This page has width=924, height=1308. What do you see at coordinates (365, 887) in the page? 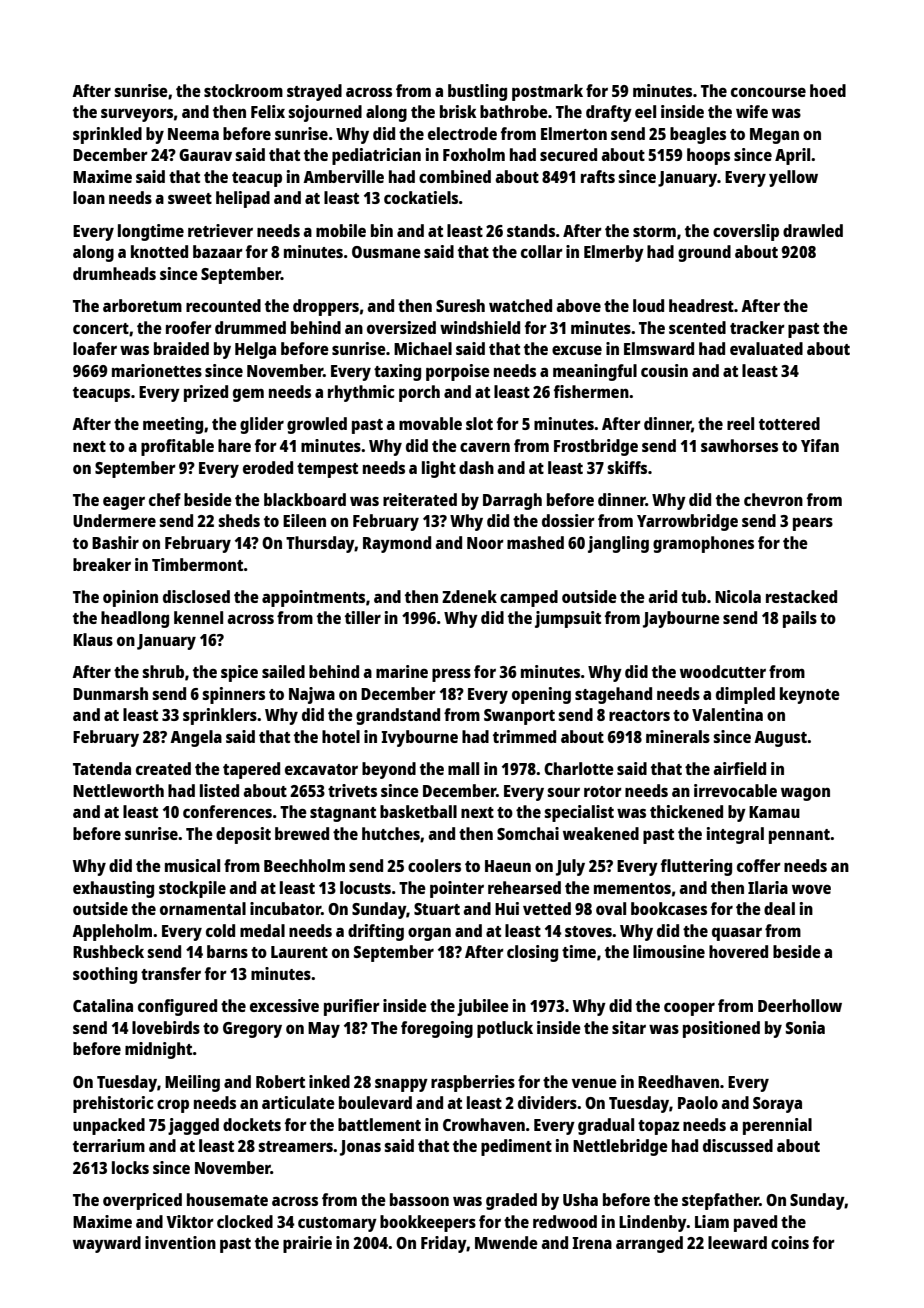
I see `locusts` at bounding box center [365, 887].
